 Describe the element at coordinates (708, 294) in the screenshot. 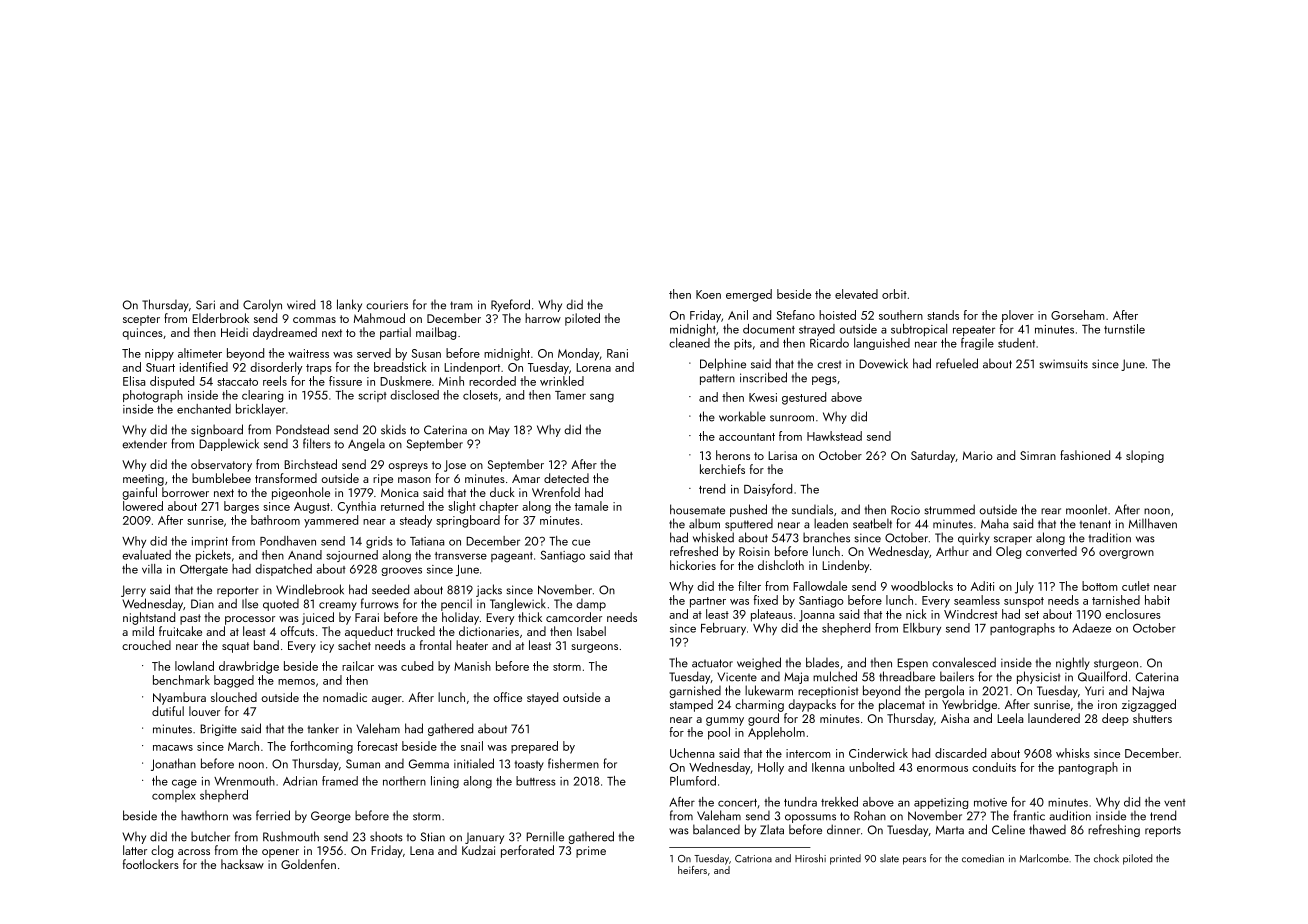

I see `Koen` at that location.
